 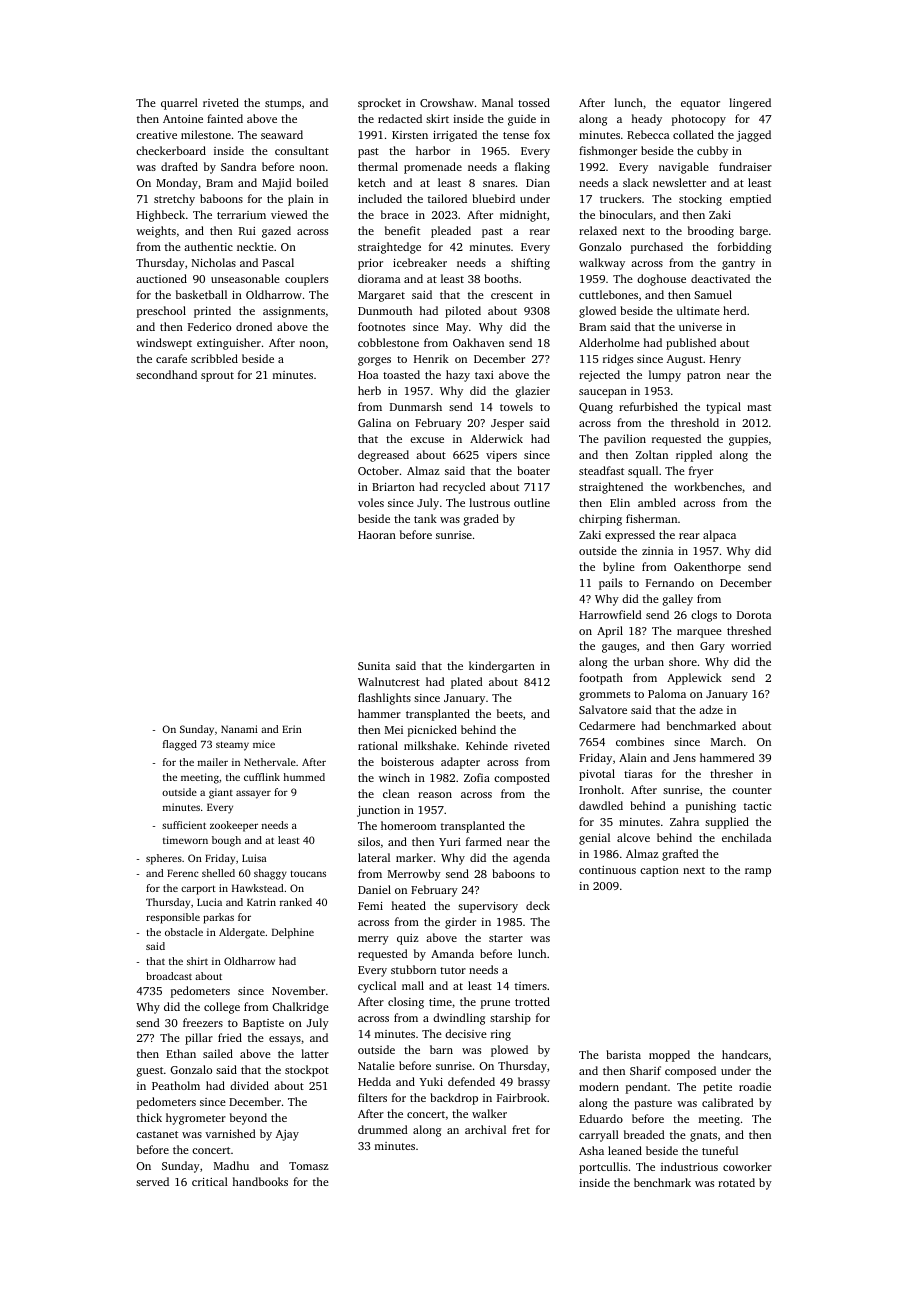 I want to click on enchilada, so click(x=746, y=837).
